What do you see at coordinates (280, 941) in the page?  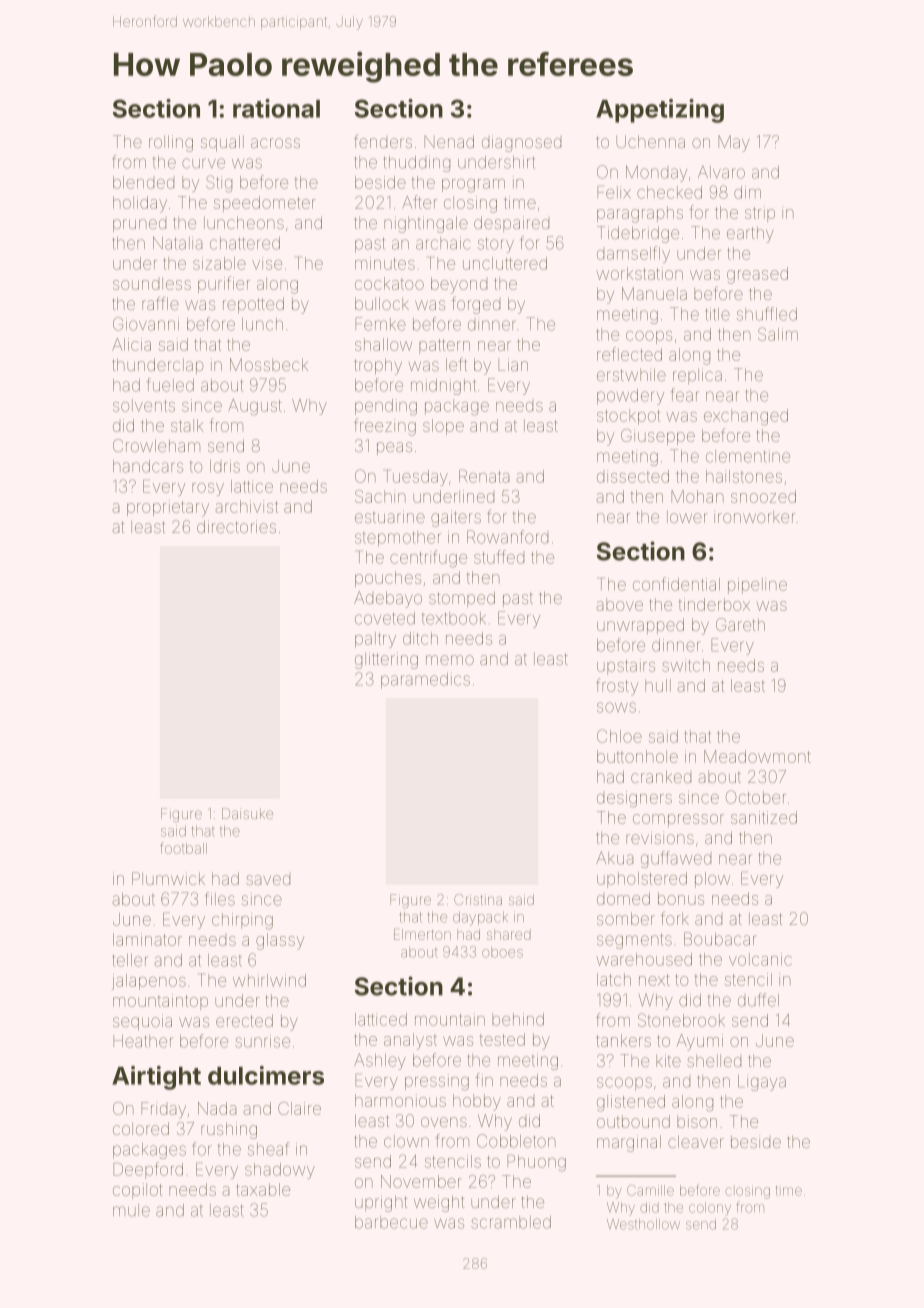 I see `glassy` at bounding box center [280, 941].
